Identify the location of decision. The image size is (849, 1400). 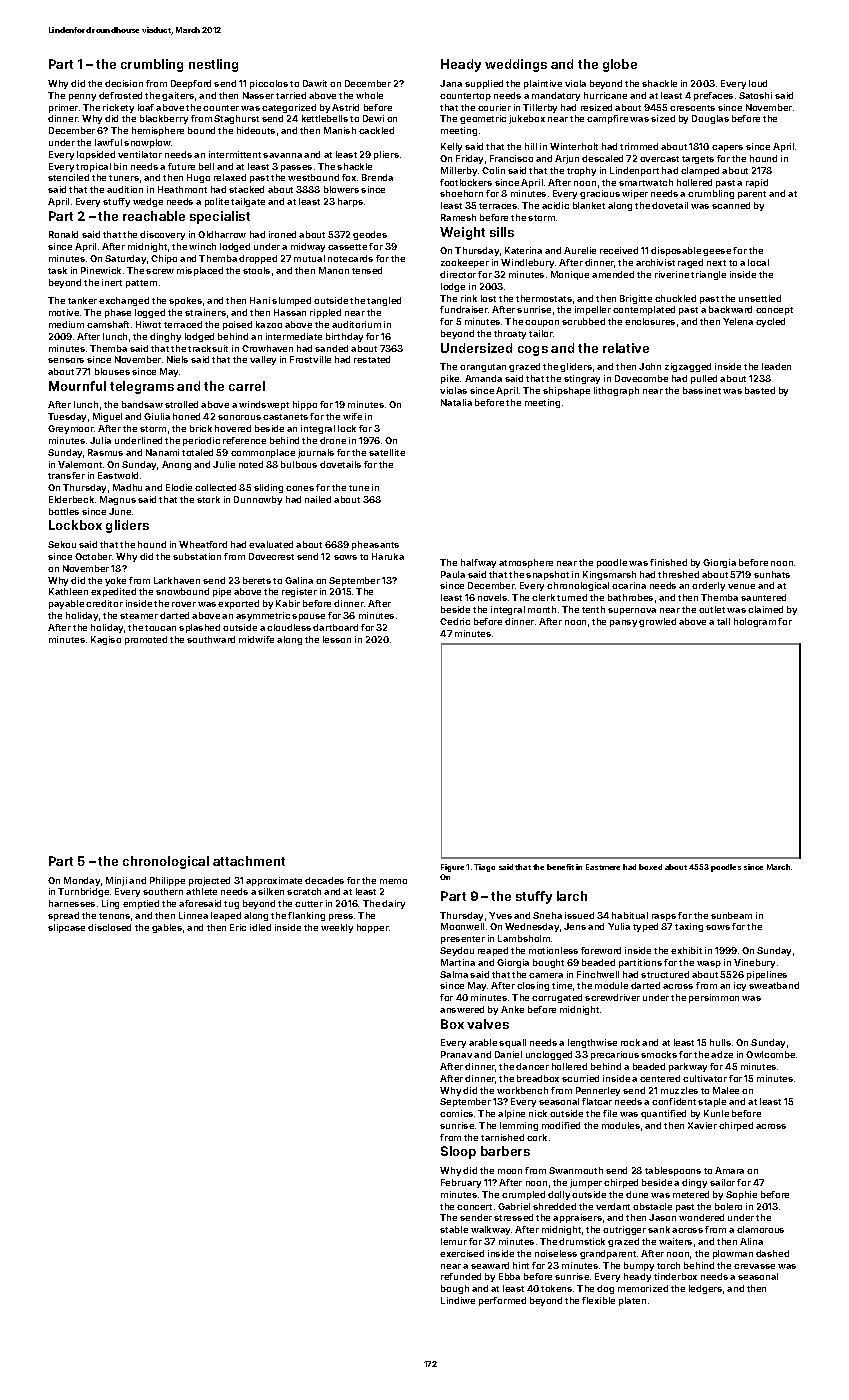
(124, 83).
